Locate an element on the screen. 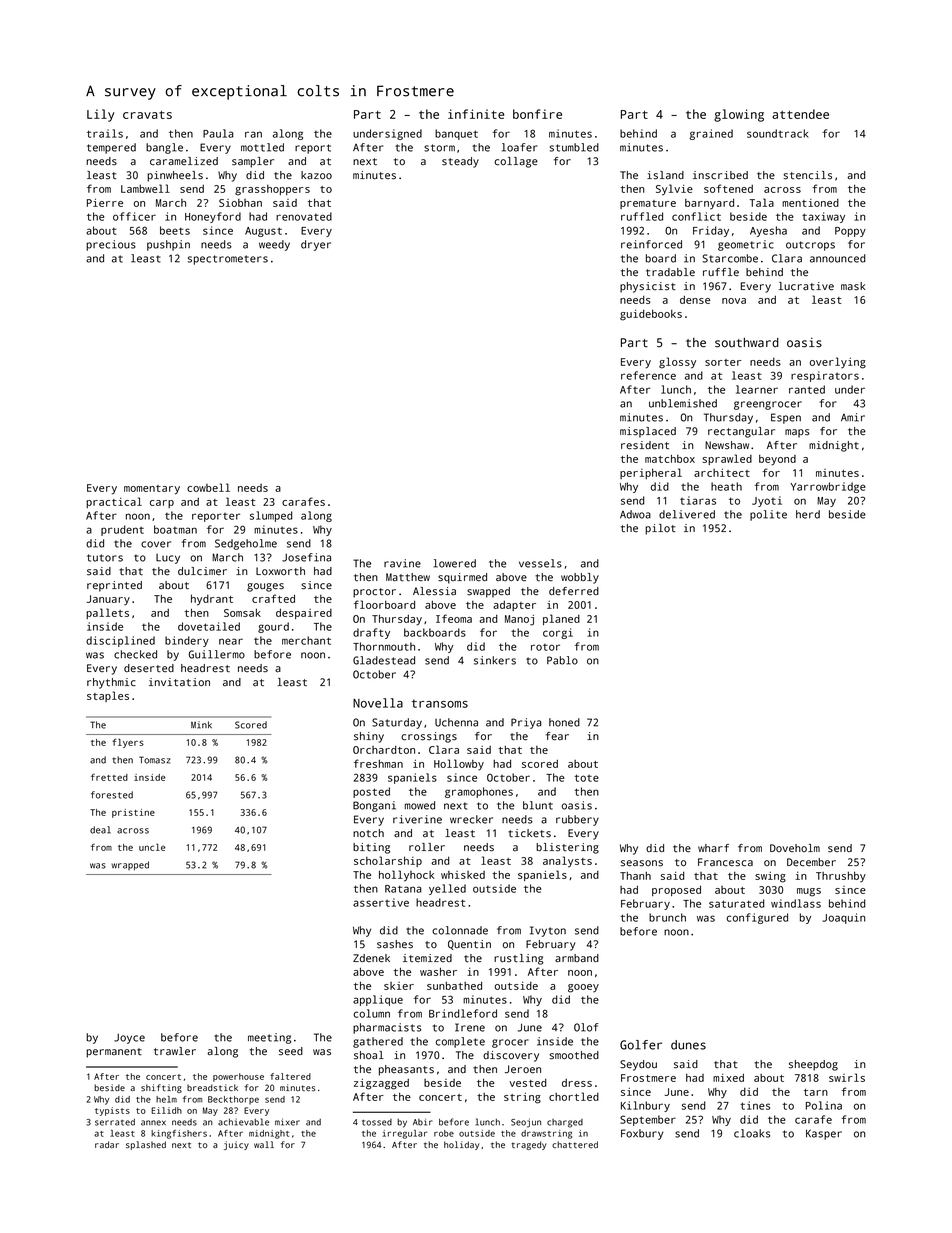 The width and height of the screenshot is (952, 1233). steady is located at coordinates (460, 162).
